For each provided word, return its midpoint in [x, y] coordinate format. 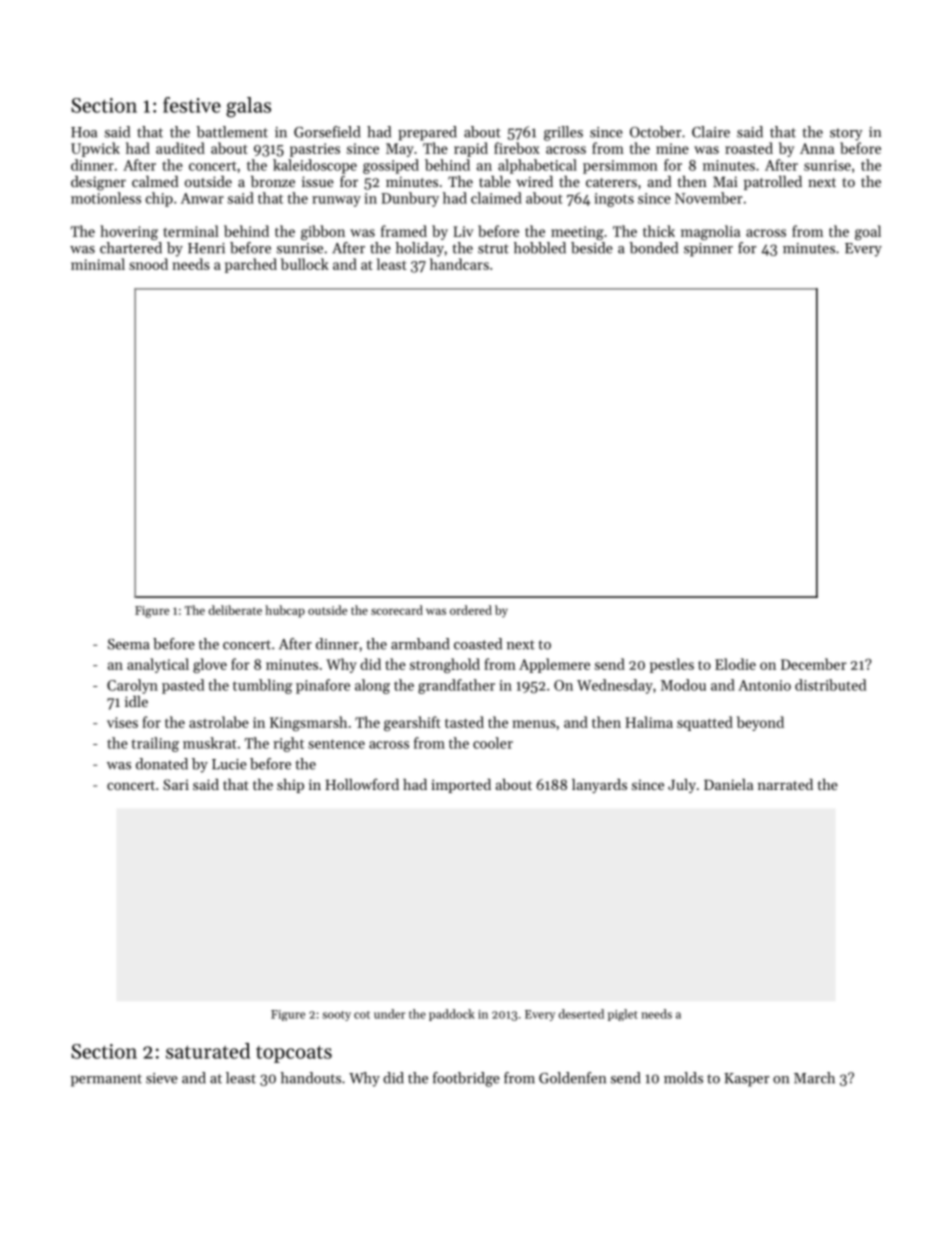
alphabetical [537, 166]
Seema [129, 644]
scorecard [397, 610]
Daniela [728, 784]
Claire [711, 132]
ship [290, 786]
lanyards [599, 786]
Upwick [95, 149]
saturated [208, 1051]
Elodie [735, 664]
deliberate [235, 610]
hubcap [285, 611]
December [814, 664]
